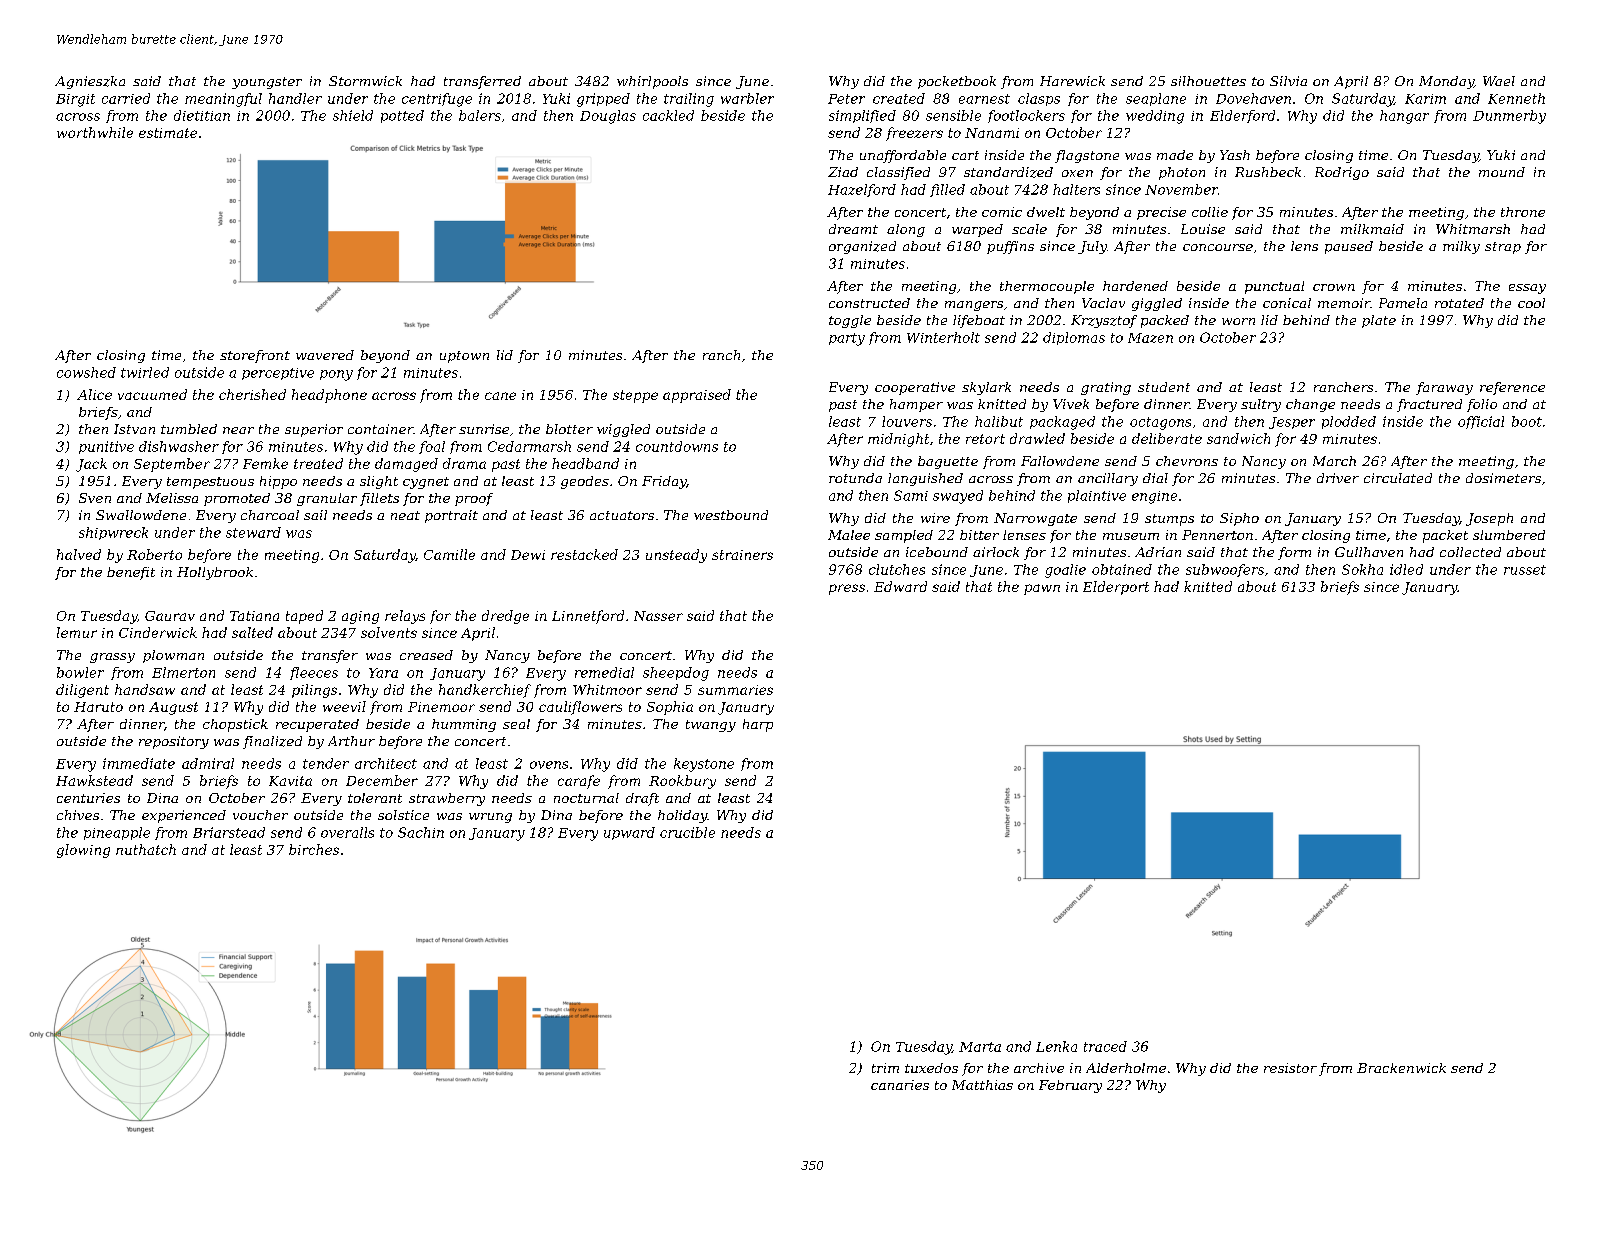 The height and width of the document is (1238, 1602). Describe the element at coordinates (1106, 388) in the document. I see `grating` at that location.
